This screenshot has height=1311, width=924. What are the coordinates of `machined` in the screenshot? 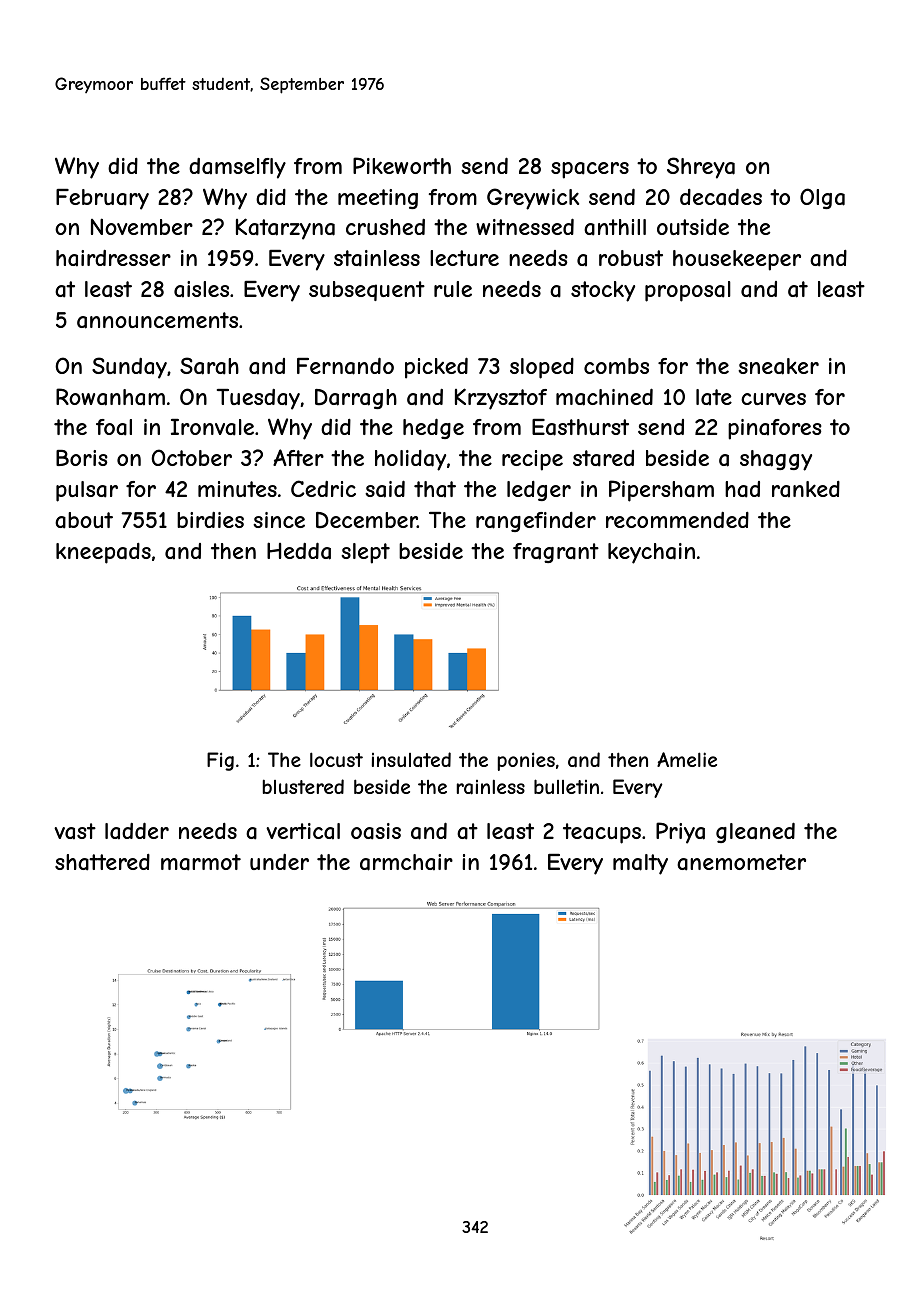 It's located at (604, 397).
